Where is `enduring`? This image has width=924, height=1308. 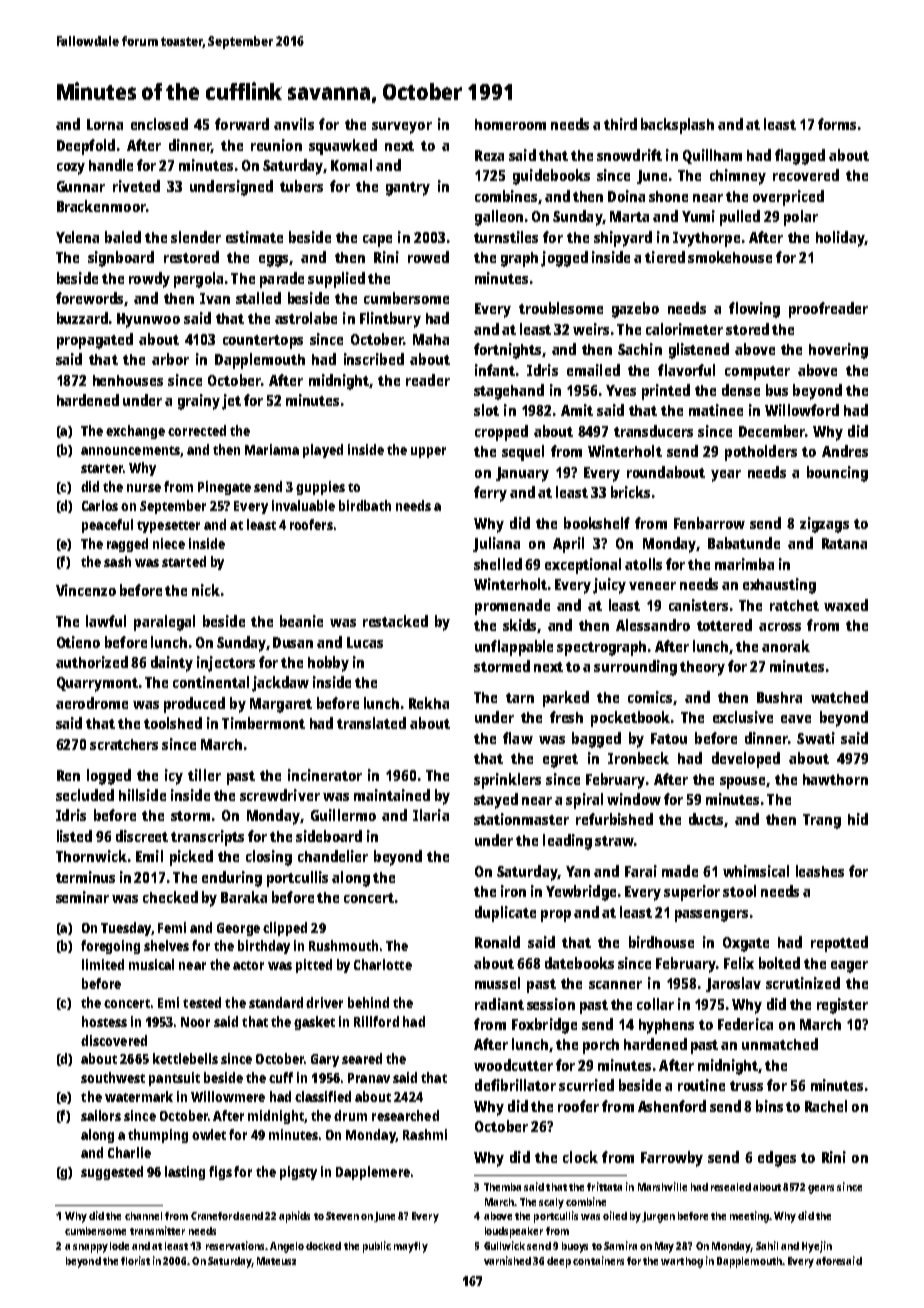
enduring is located at coordinates (232, 879).
